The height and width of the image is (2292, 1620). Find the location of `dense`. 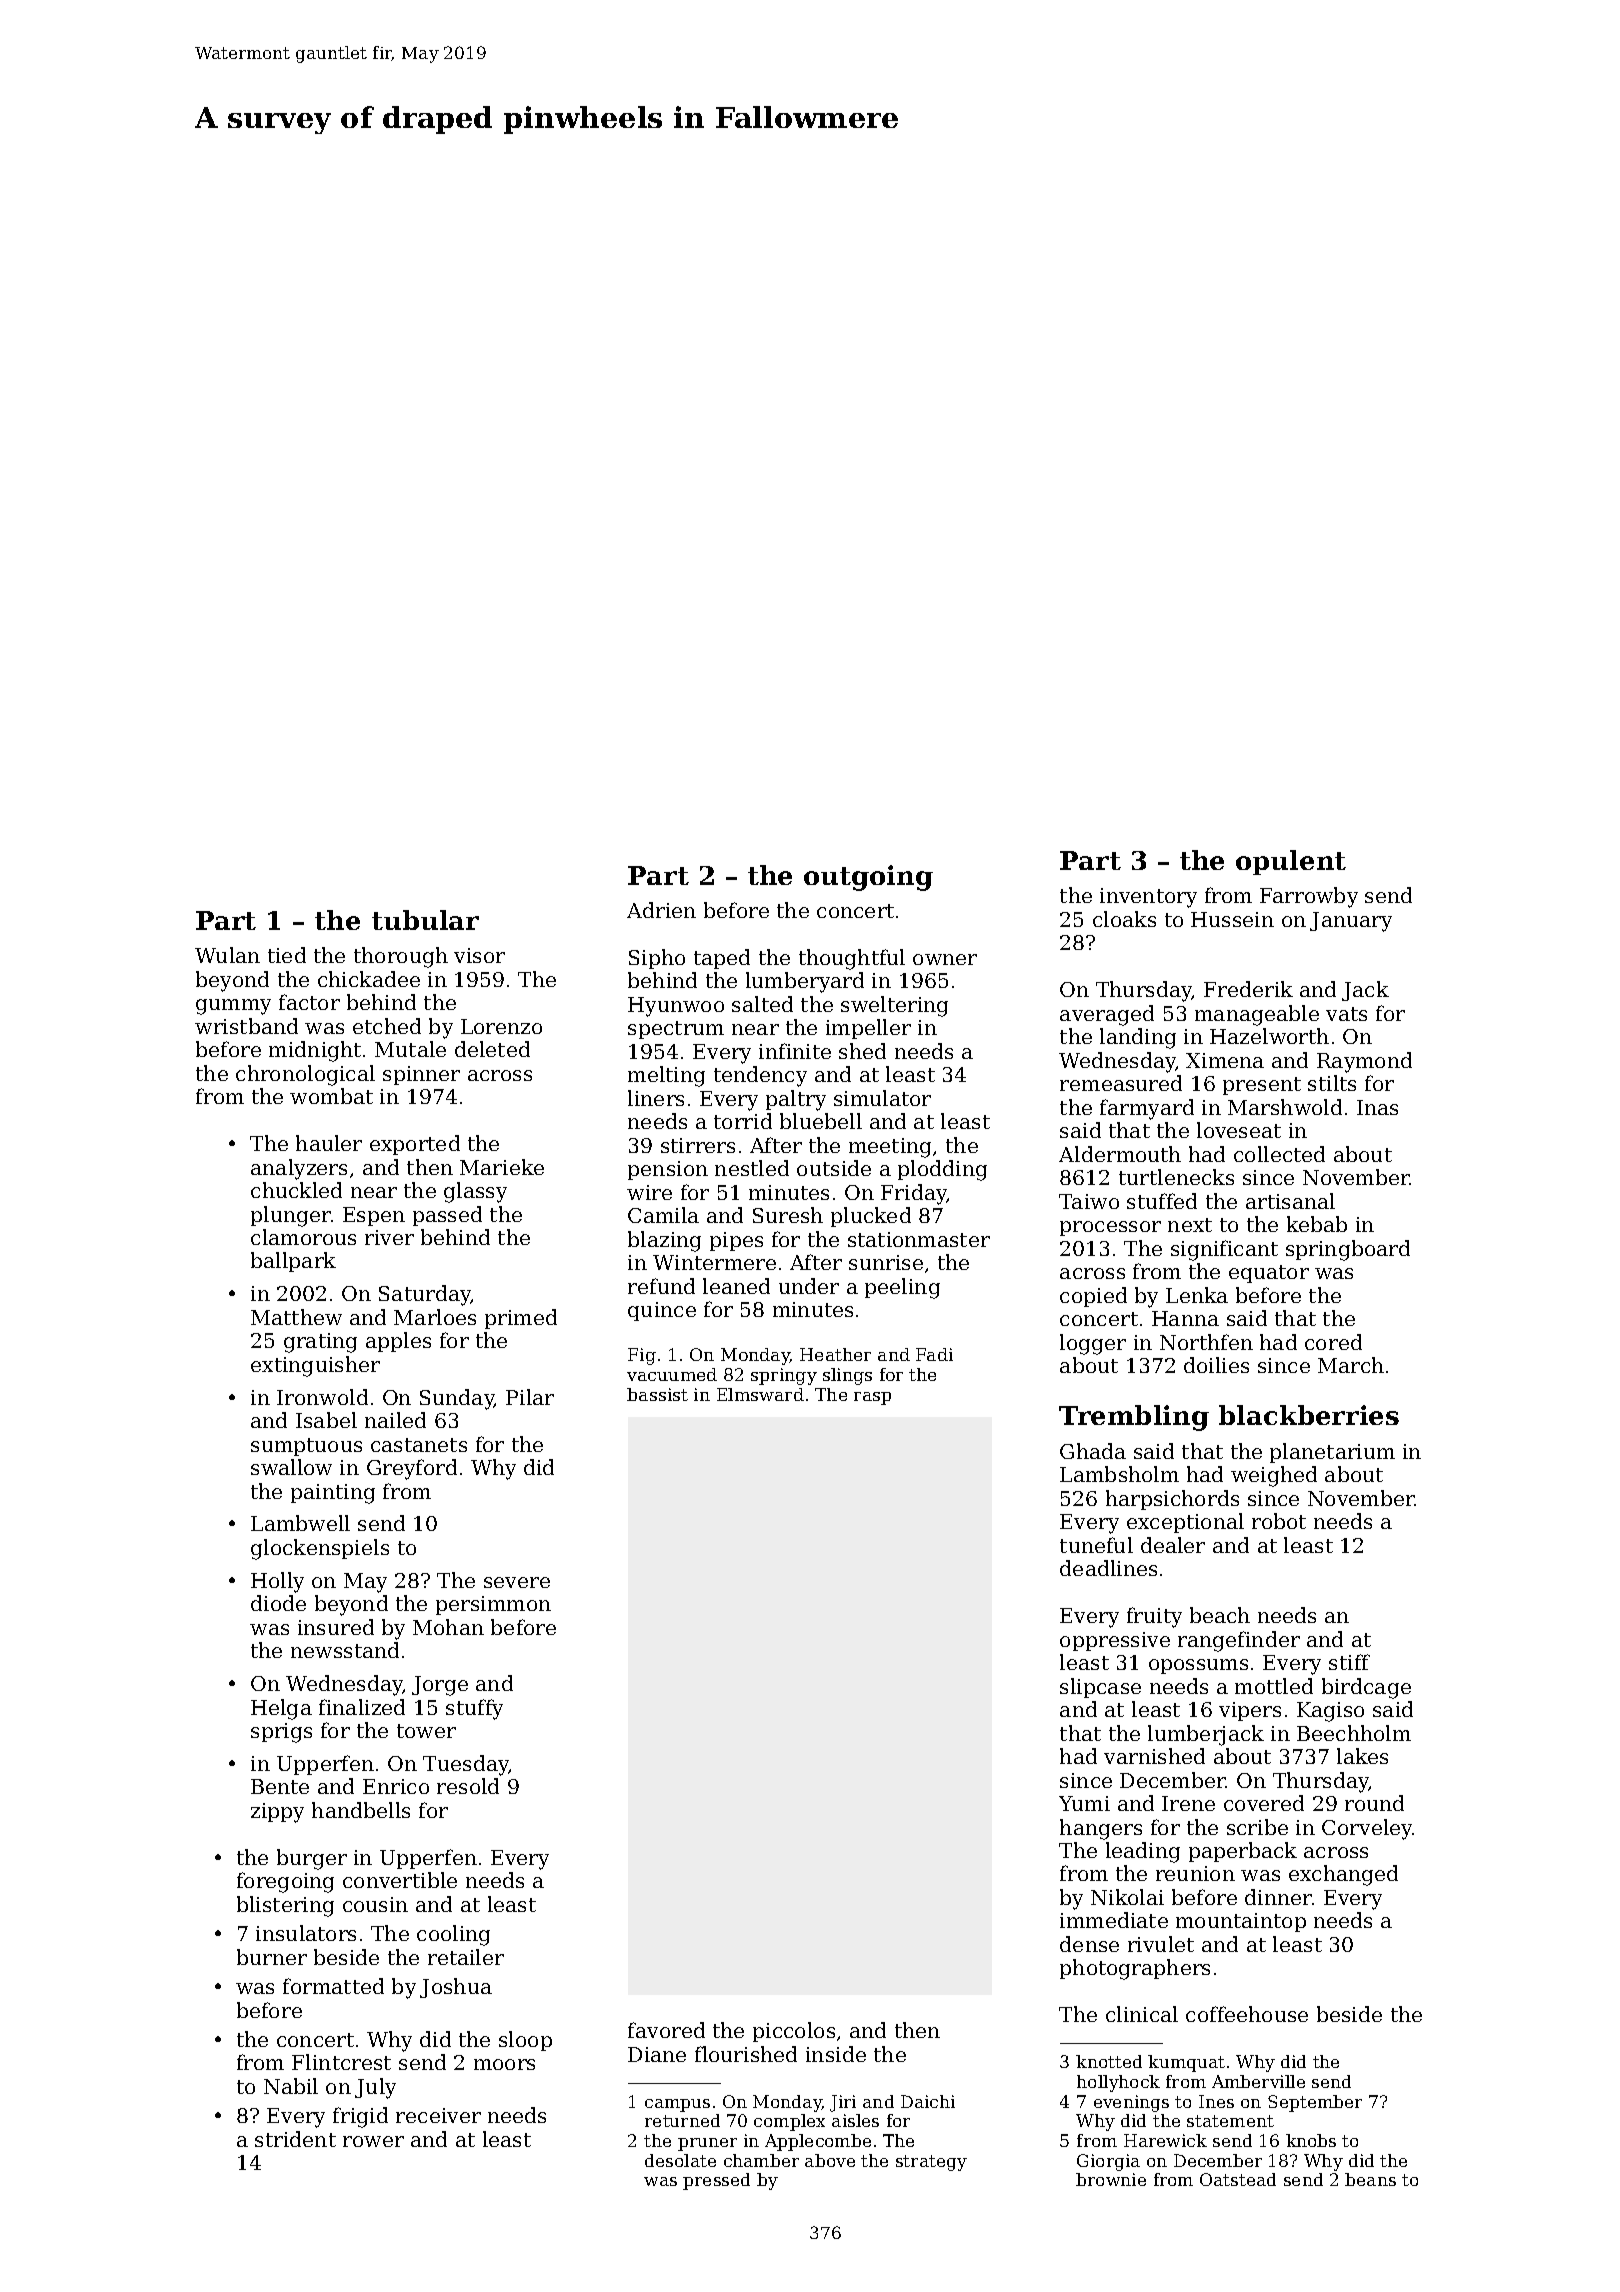

dense is located at coordinates (1089, 1944).
